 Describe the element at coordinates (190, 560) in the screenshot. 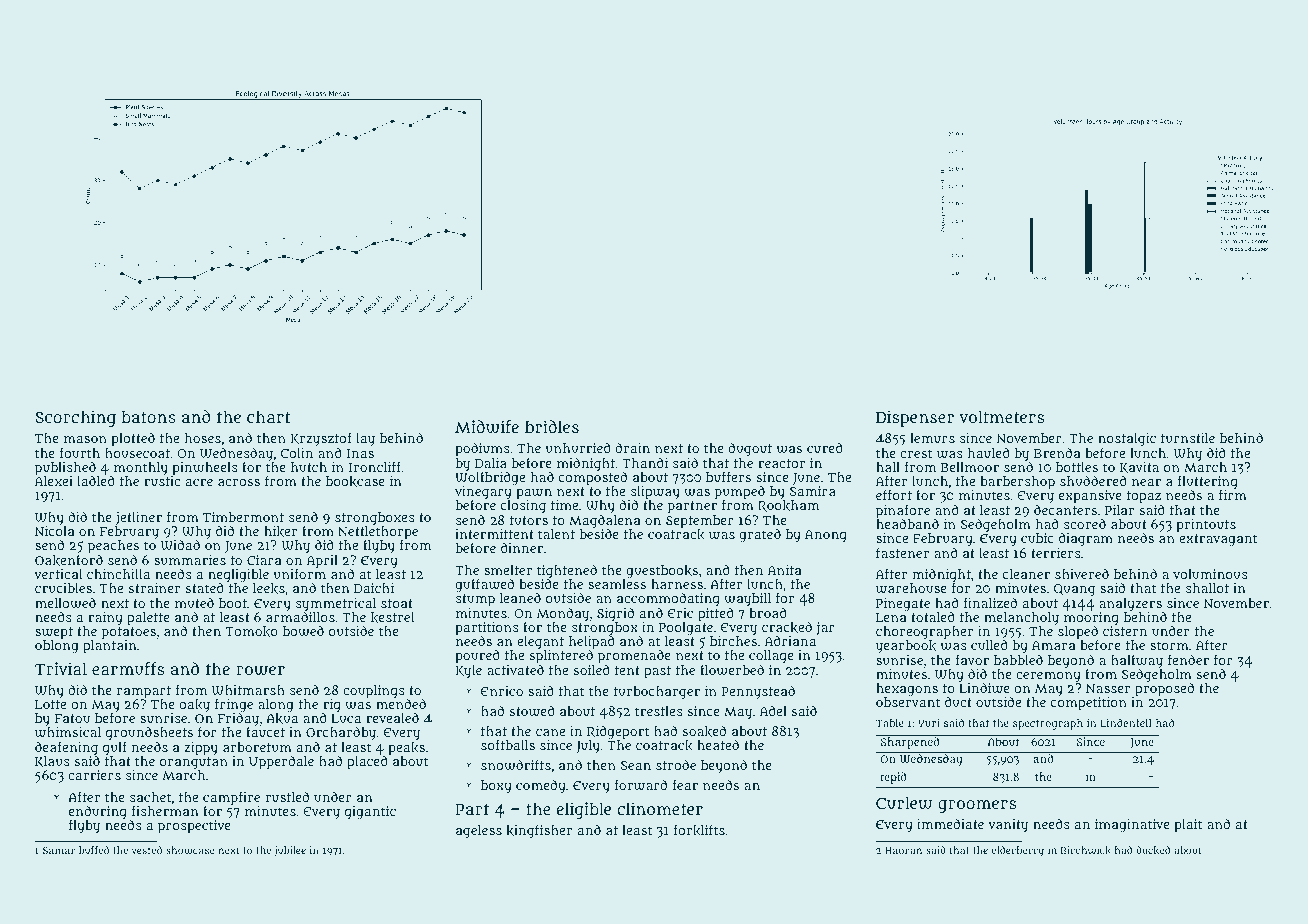

I see `summaries` at that location.
